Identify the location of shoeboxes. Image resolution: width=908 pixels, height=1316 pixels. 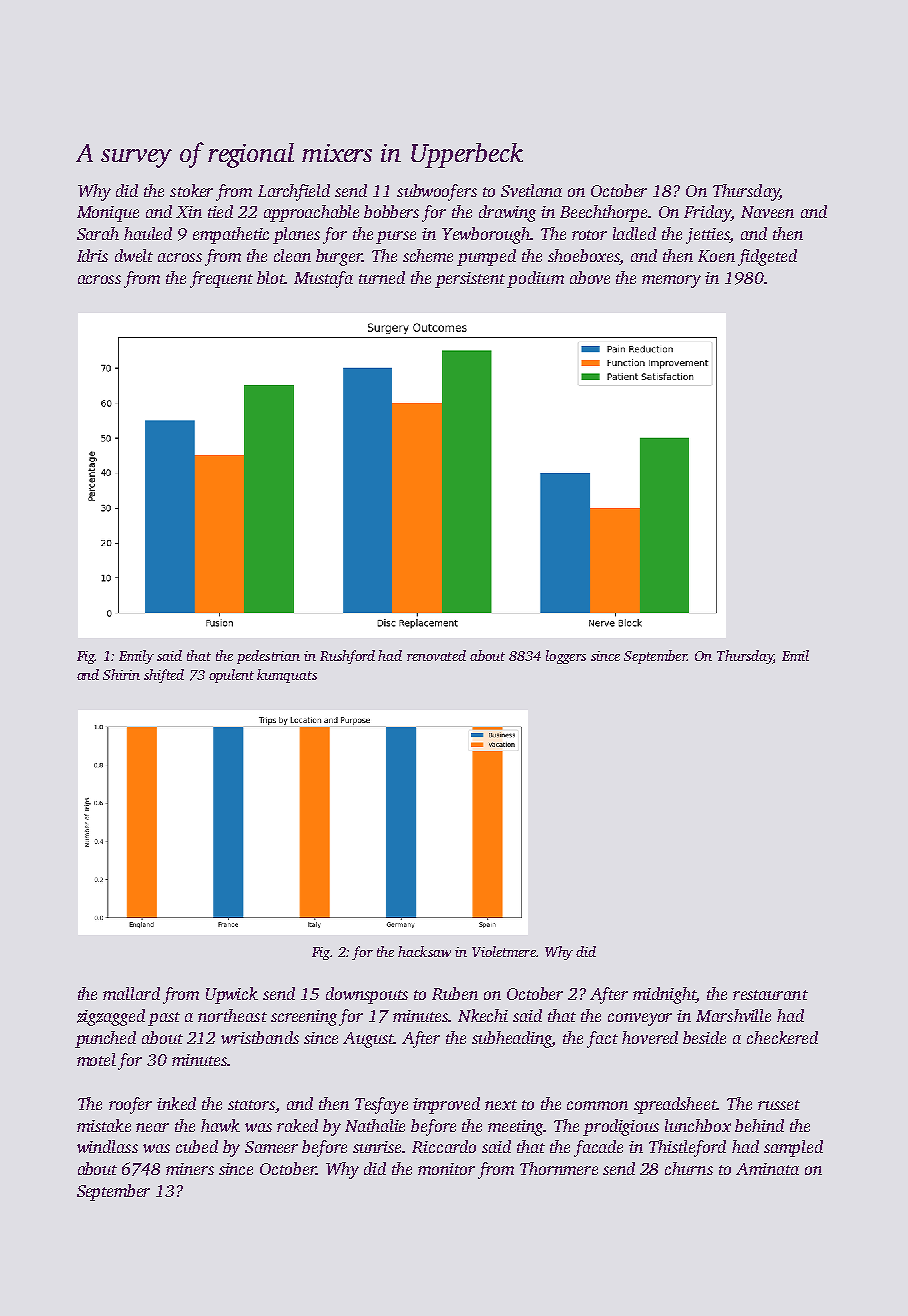
(583, 255).
